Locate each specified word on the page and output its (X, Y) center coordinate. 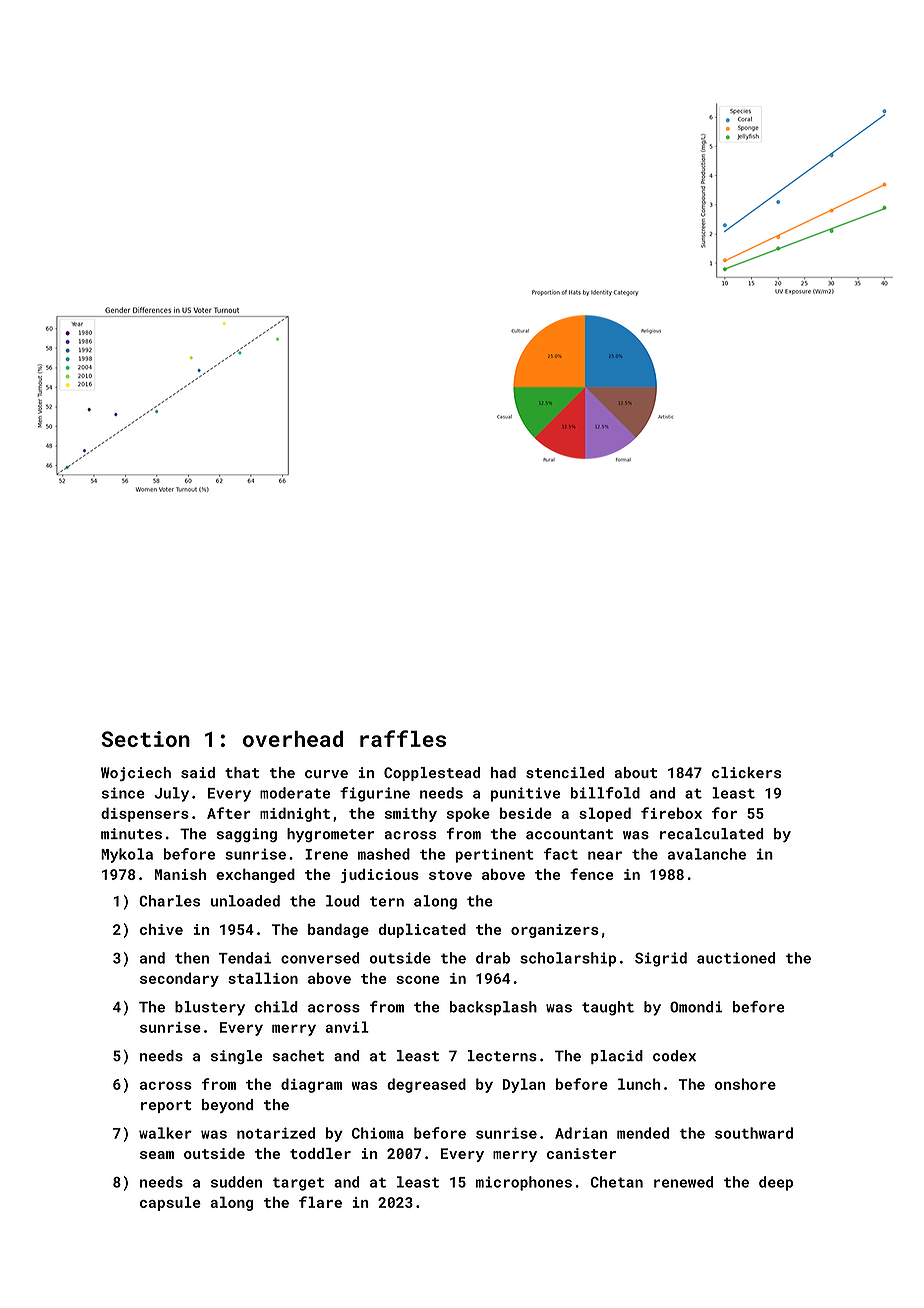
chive (161, 929)
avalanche (707, 854)
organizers (555, 931)
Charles (169, 901)
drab (493, 958)
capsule (170, 1203)
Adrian (581, 1133)
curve (326, 774)
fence (591, 874)
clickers (746, 772)
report (166, 1106)
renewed (683, 1182)
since (123, 793)
